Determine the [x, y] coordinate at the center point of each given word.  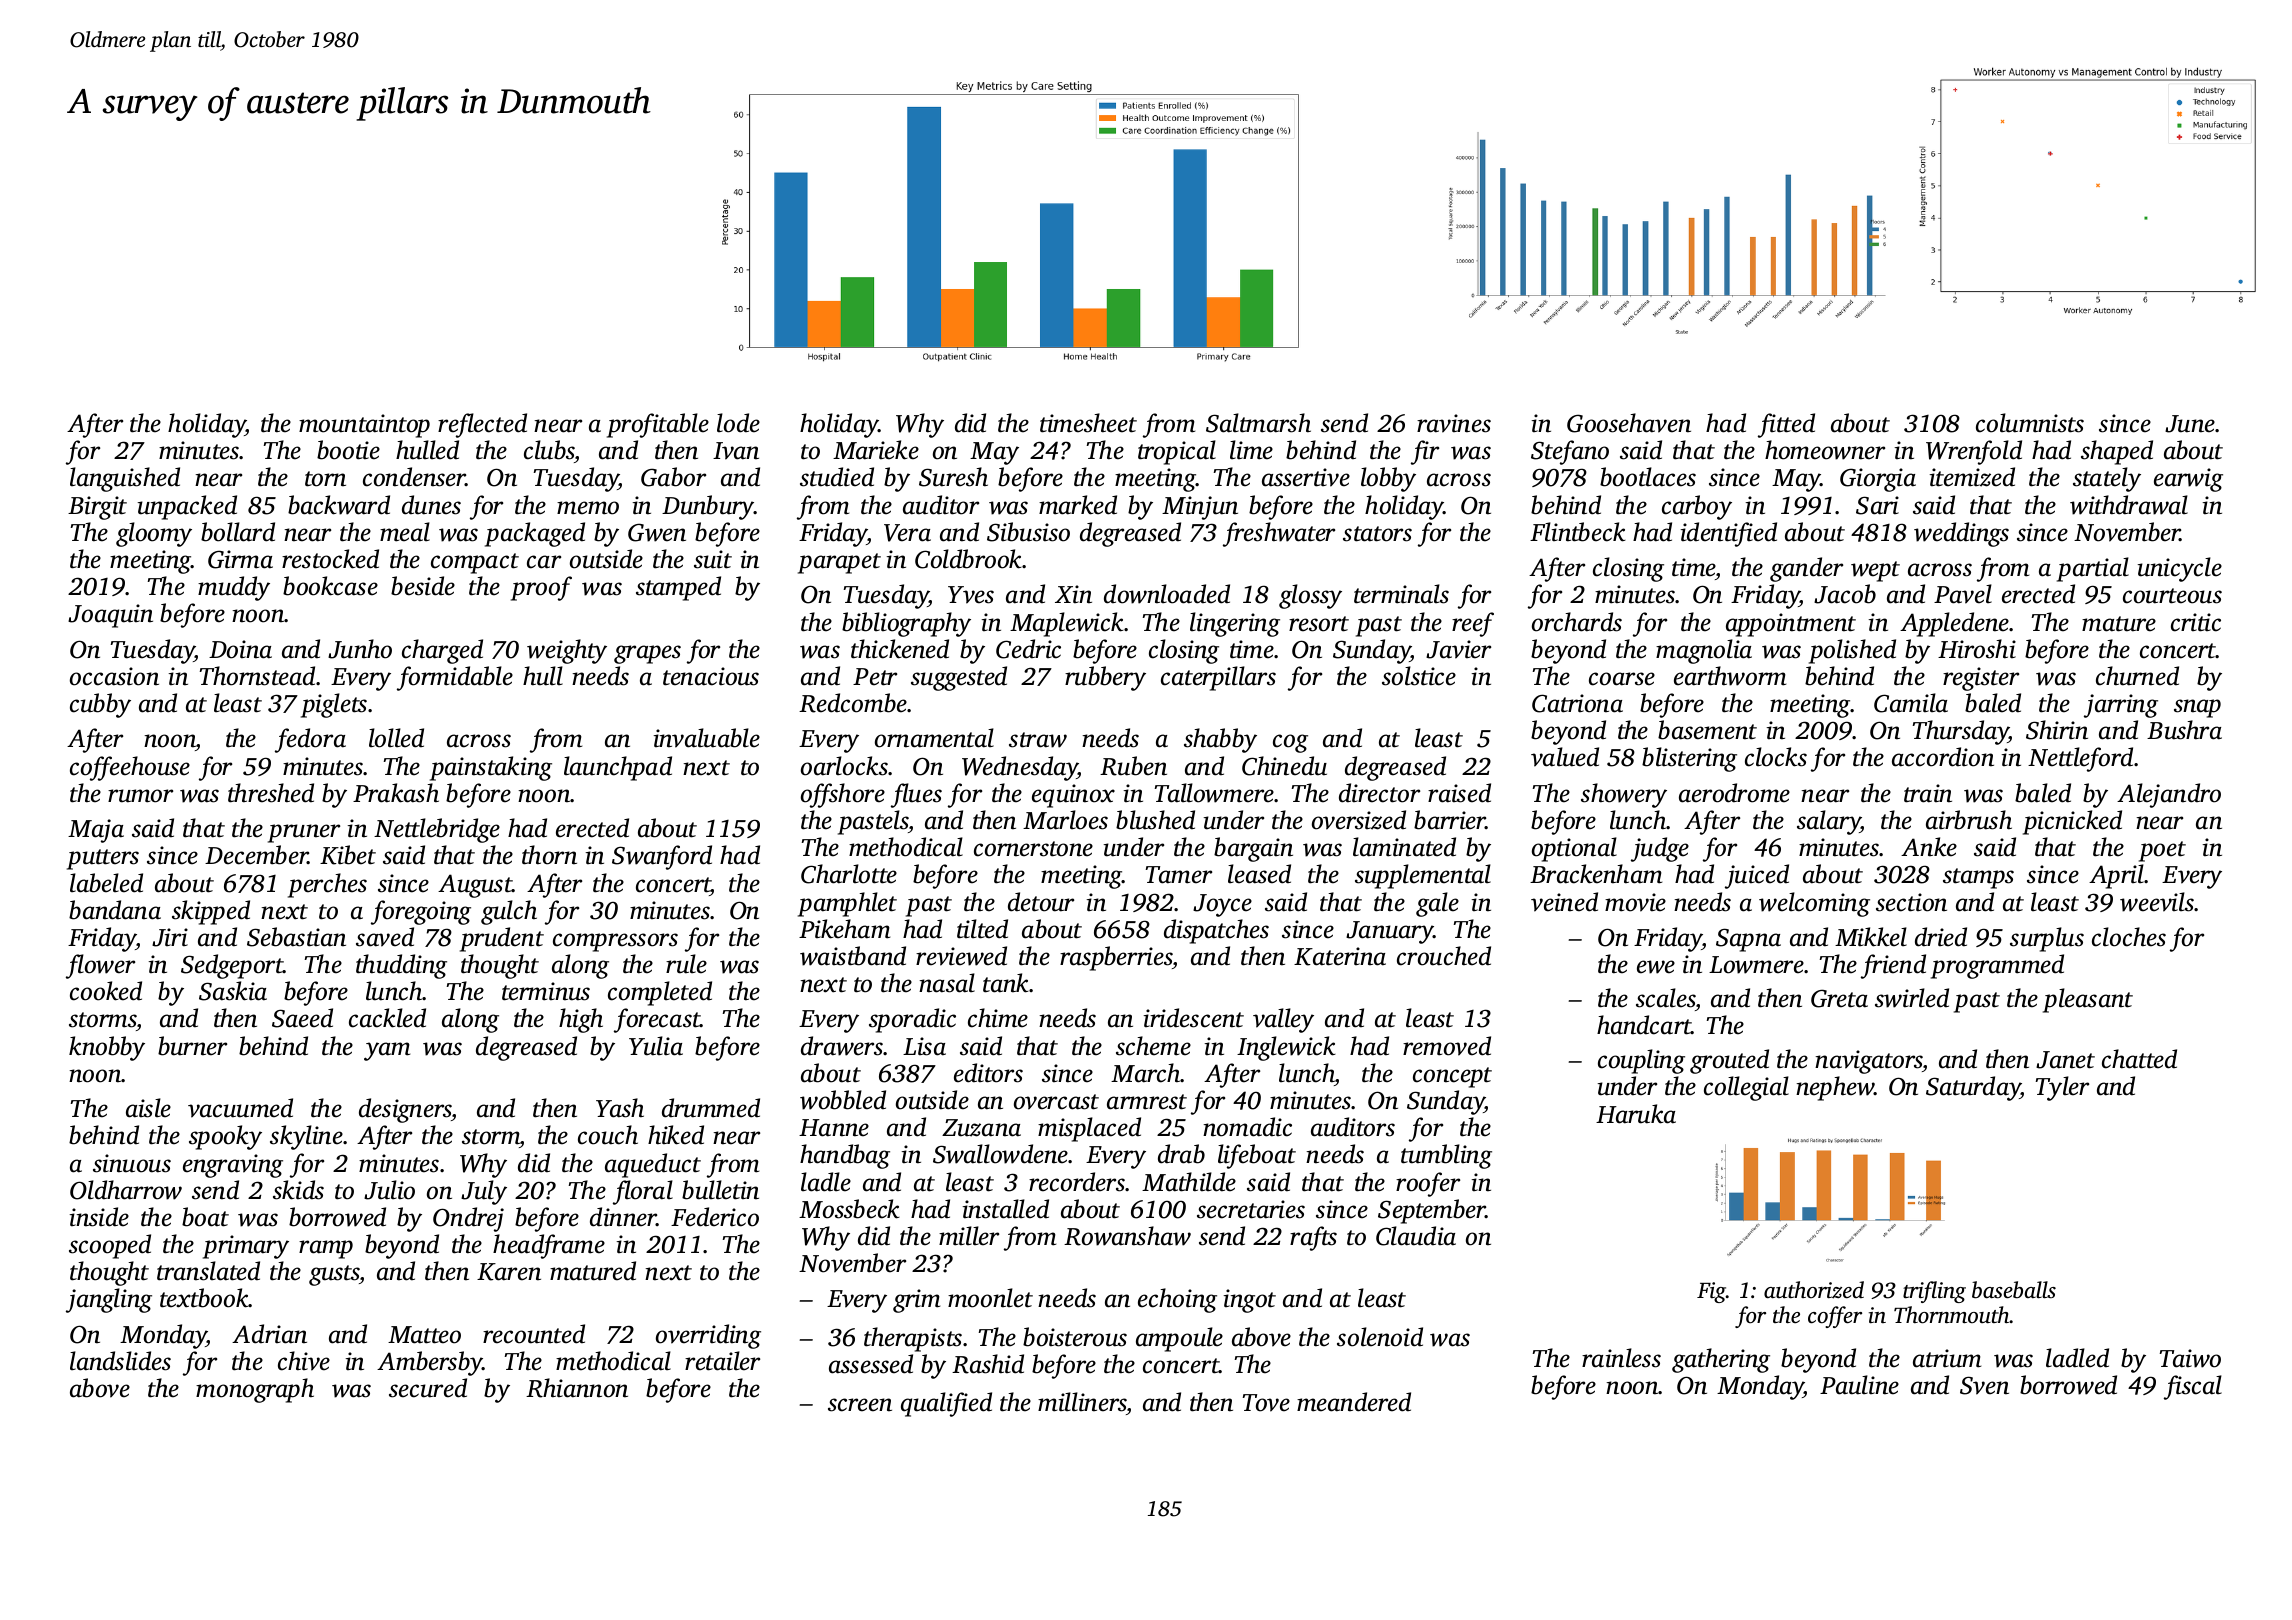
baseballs [2014, 1290]
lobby [1388, 479]
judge [1660, 849]
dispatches [1216, 931]
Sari [1877, 505]
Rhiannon [577, 1388]
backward [339, 505]
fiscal [2193, 1387]
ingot [1250, 1301]
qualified [946, 1404]
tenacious [711, 676]
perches [327, 885]
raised [1459, 793]
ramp [326, 1249]
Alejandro [2169, 795]
